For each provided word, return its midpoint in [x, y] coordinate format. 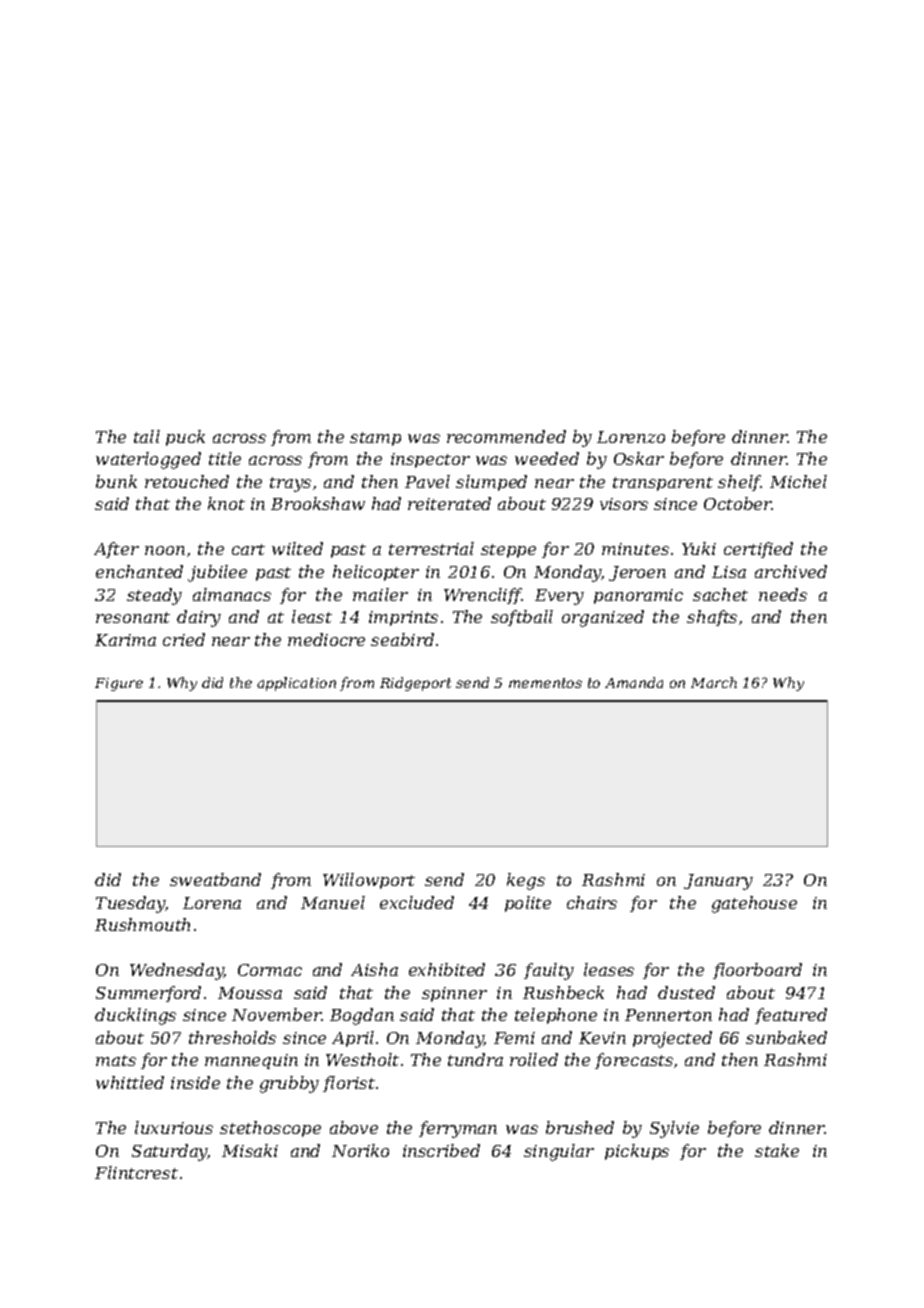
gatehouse [754, 904]
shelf [739, 483]
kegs [526, 881]
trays [290, 484]
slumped [491, 483]
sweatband [215, 879]
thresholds [232, 1037]
